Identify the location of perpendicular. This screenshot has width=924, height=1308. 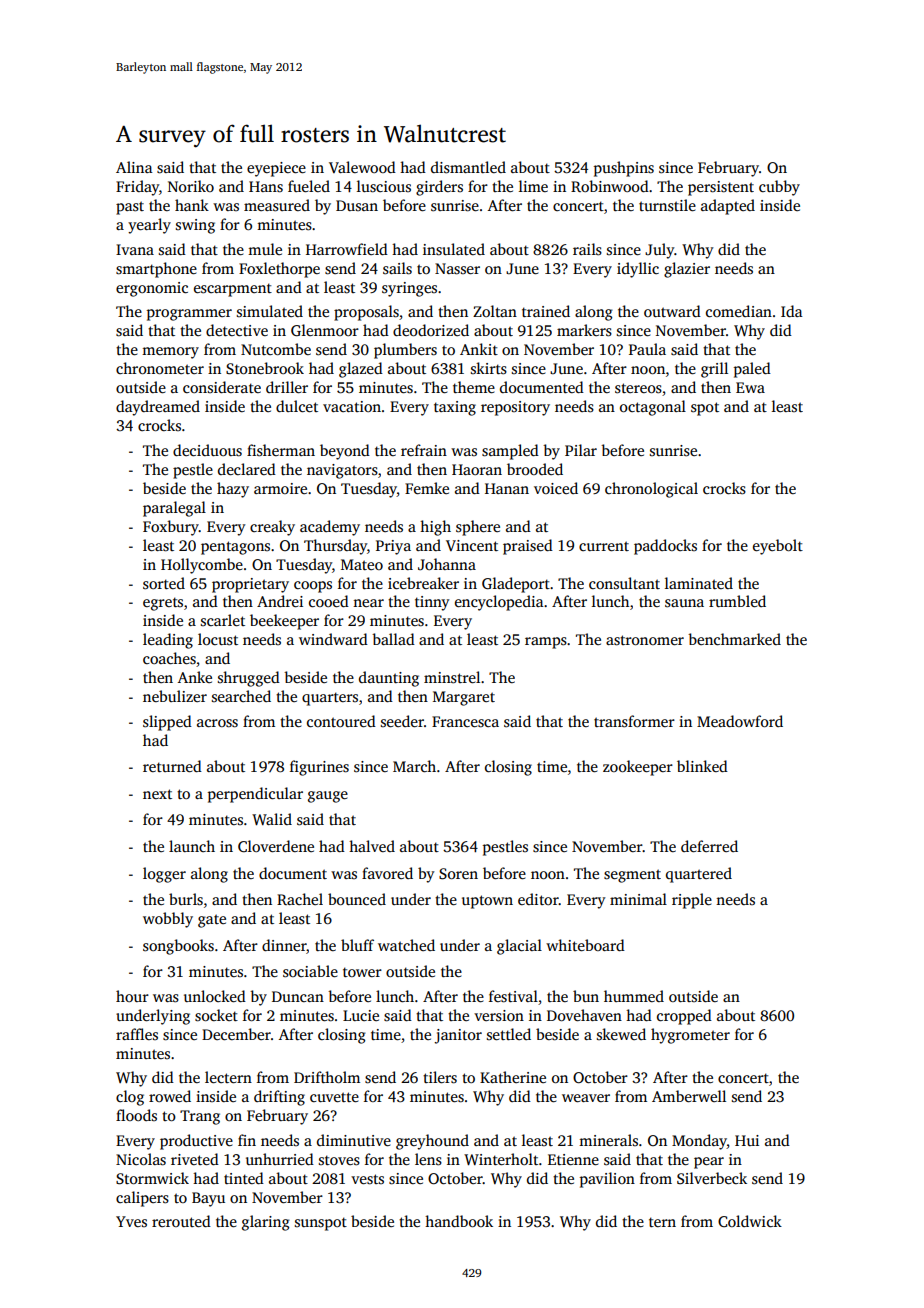
(255, 795).
